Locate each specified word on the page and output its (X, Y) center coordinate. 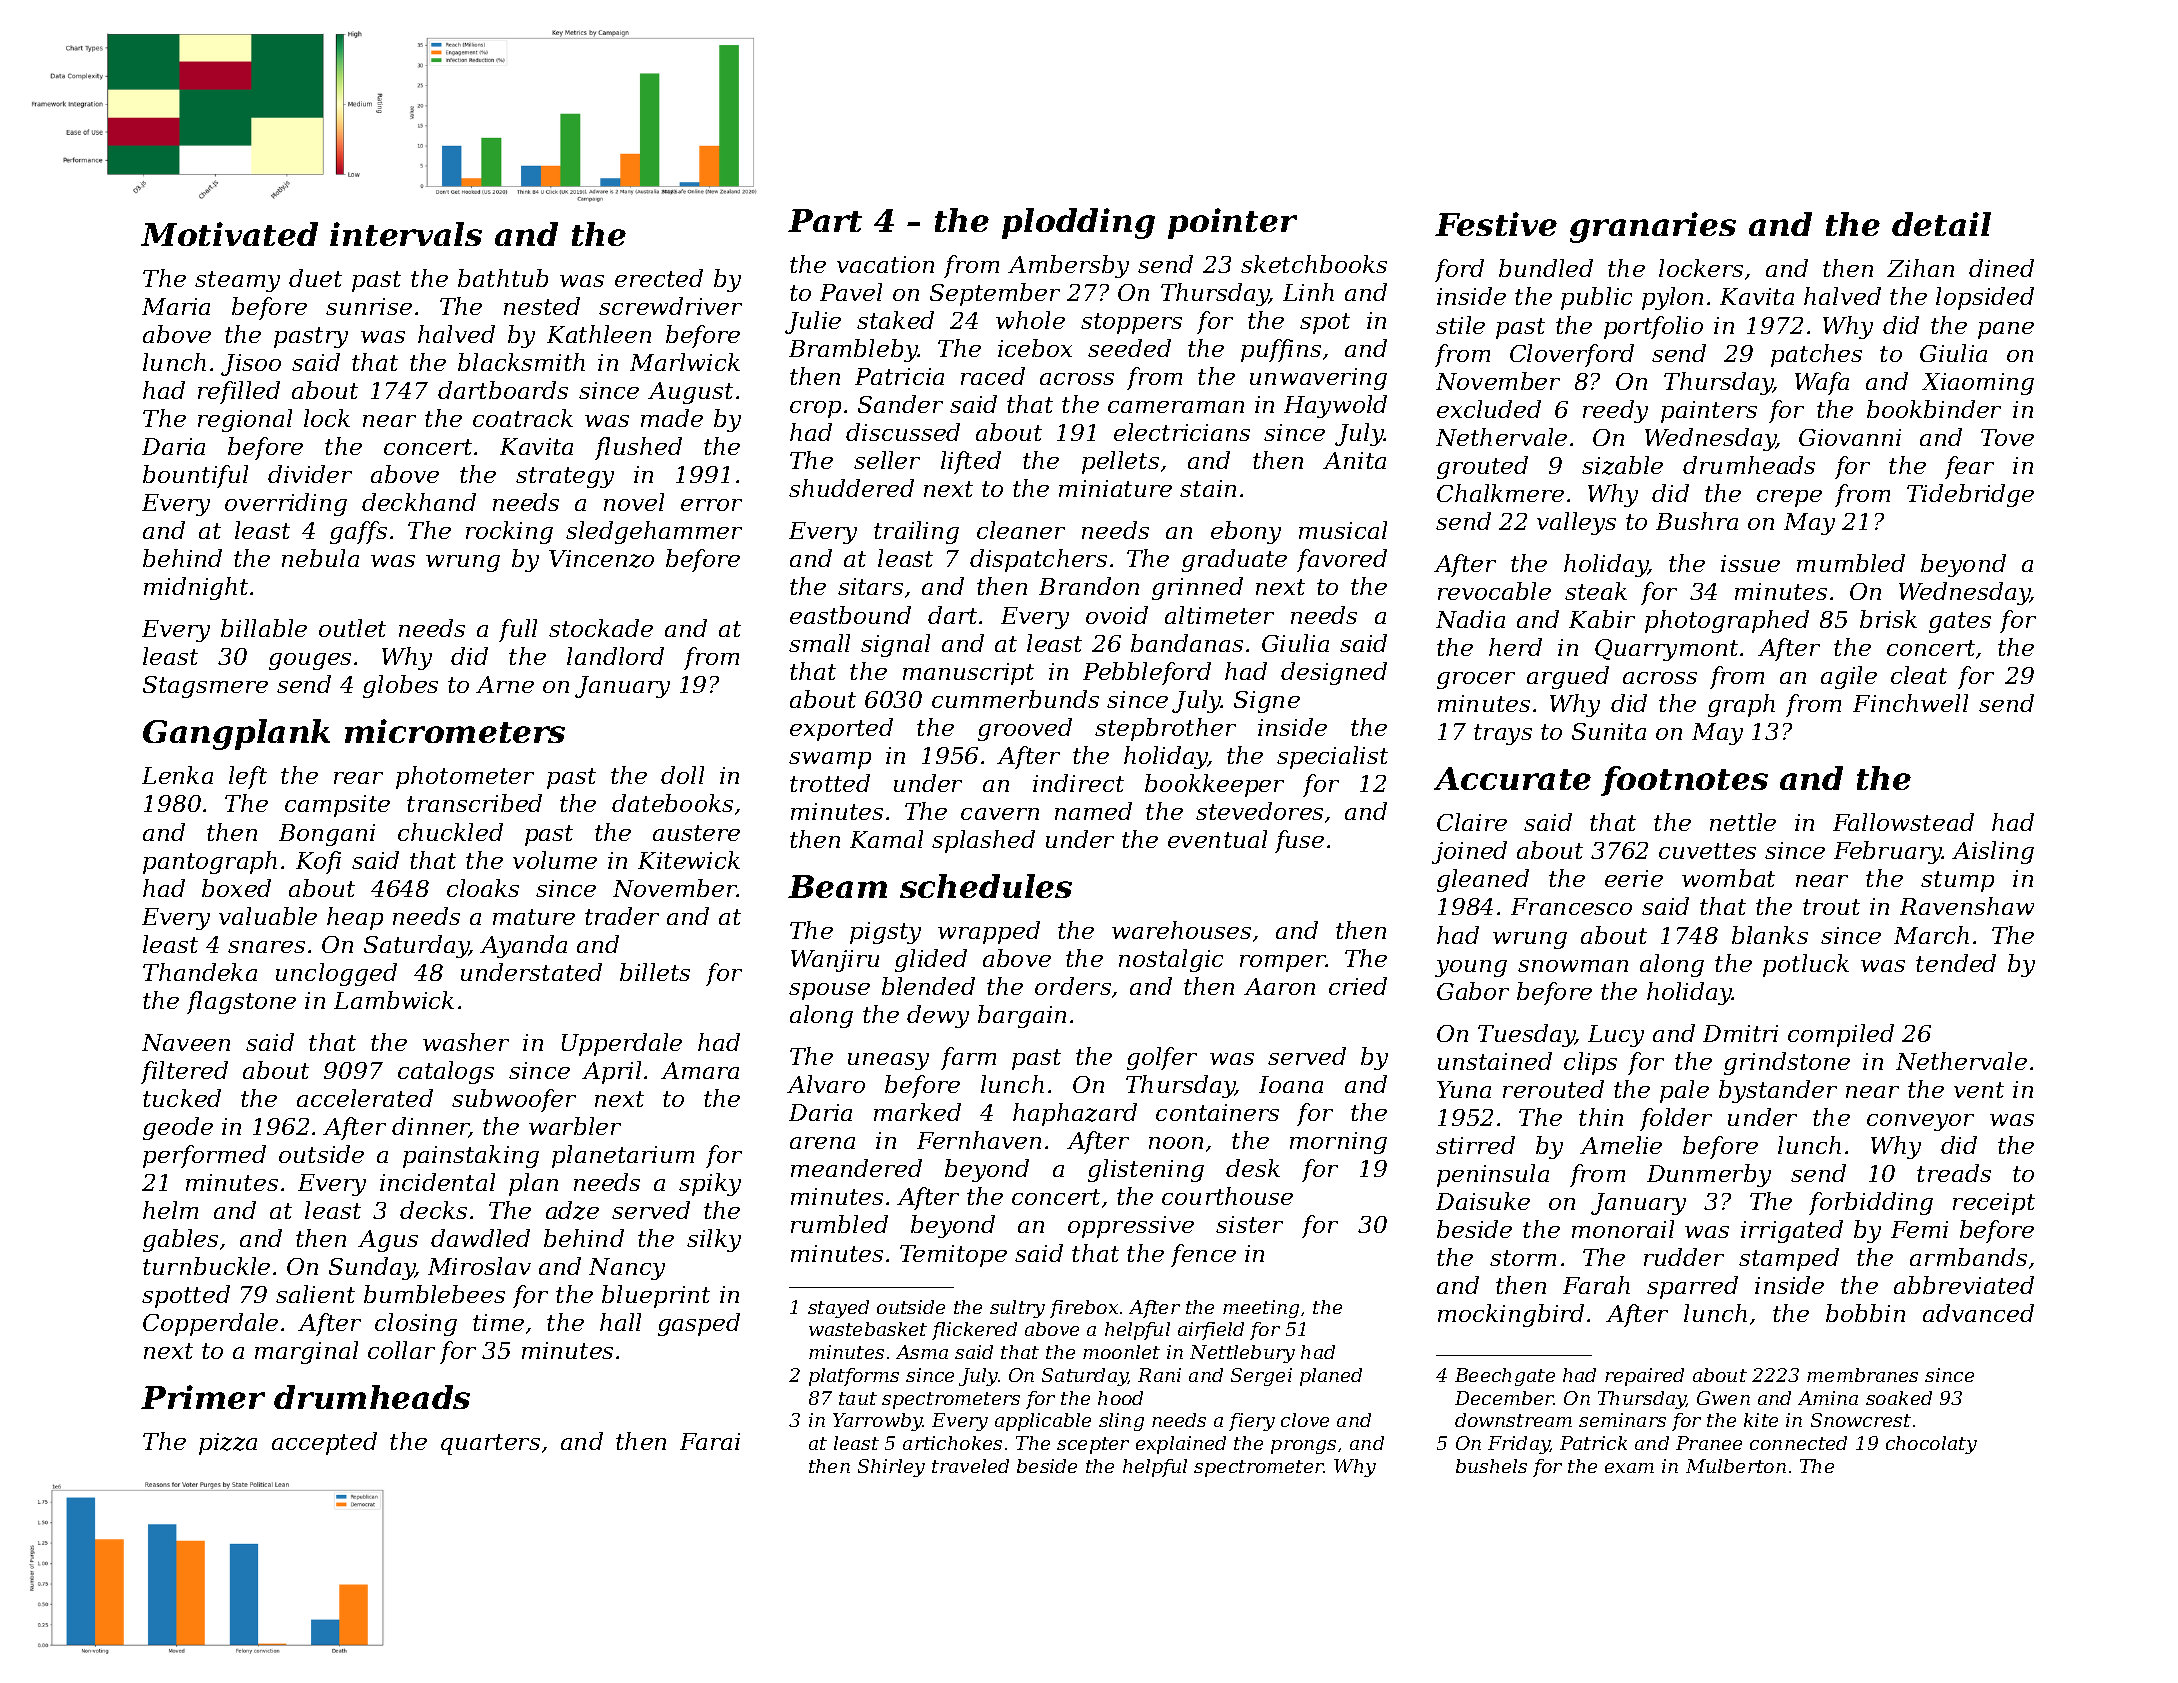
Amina (1828, 1398)
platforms (854, 1377)
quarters (490, 1444)
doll (682, 775)
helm (170, 1210)
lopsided (1985, 298)
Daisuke (1483, 1201)
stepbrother (1165, 729)
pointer (1232, 223)
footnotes (1684, 781)
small (819, 643)
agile (1849, 677)
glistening (1146, 1170)
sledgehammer (654, 532)
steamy (237, 281)
